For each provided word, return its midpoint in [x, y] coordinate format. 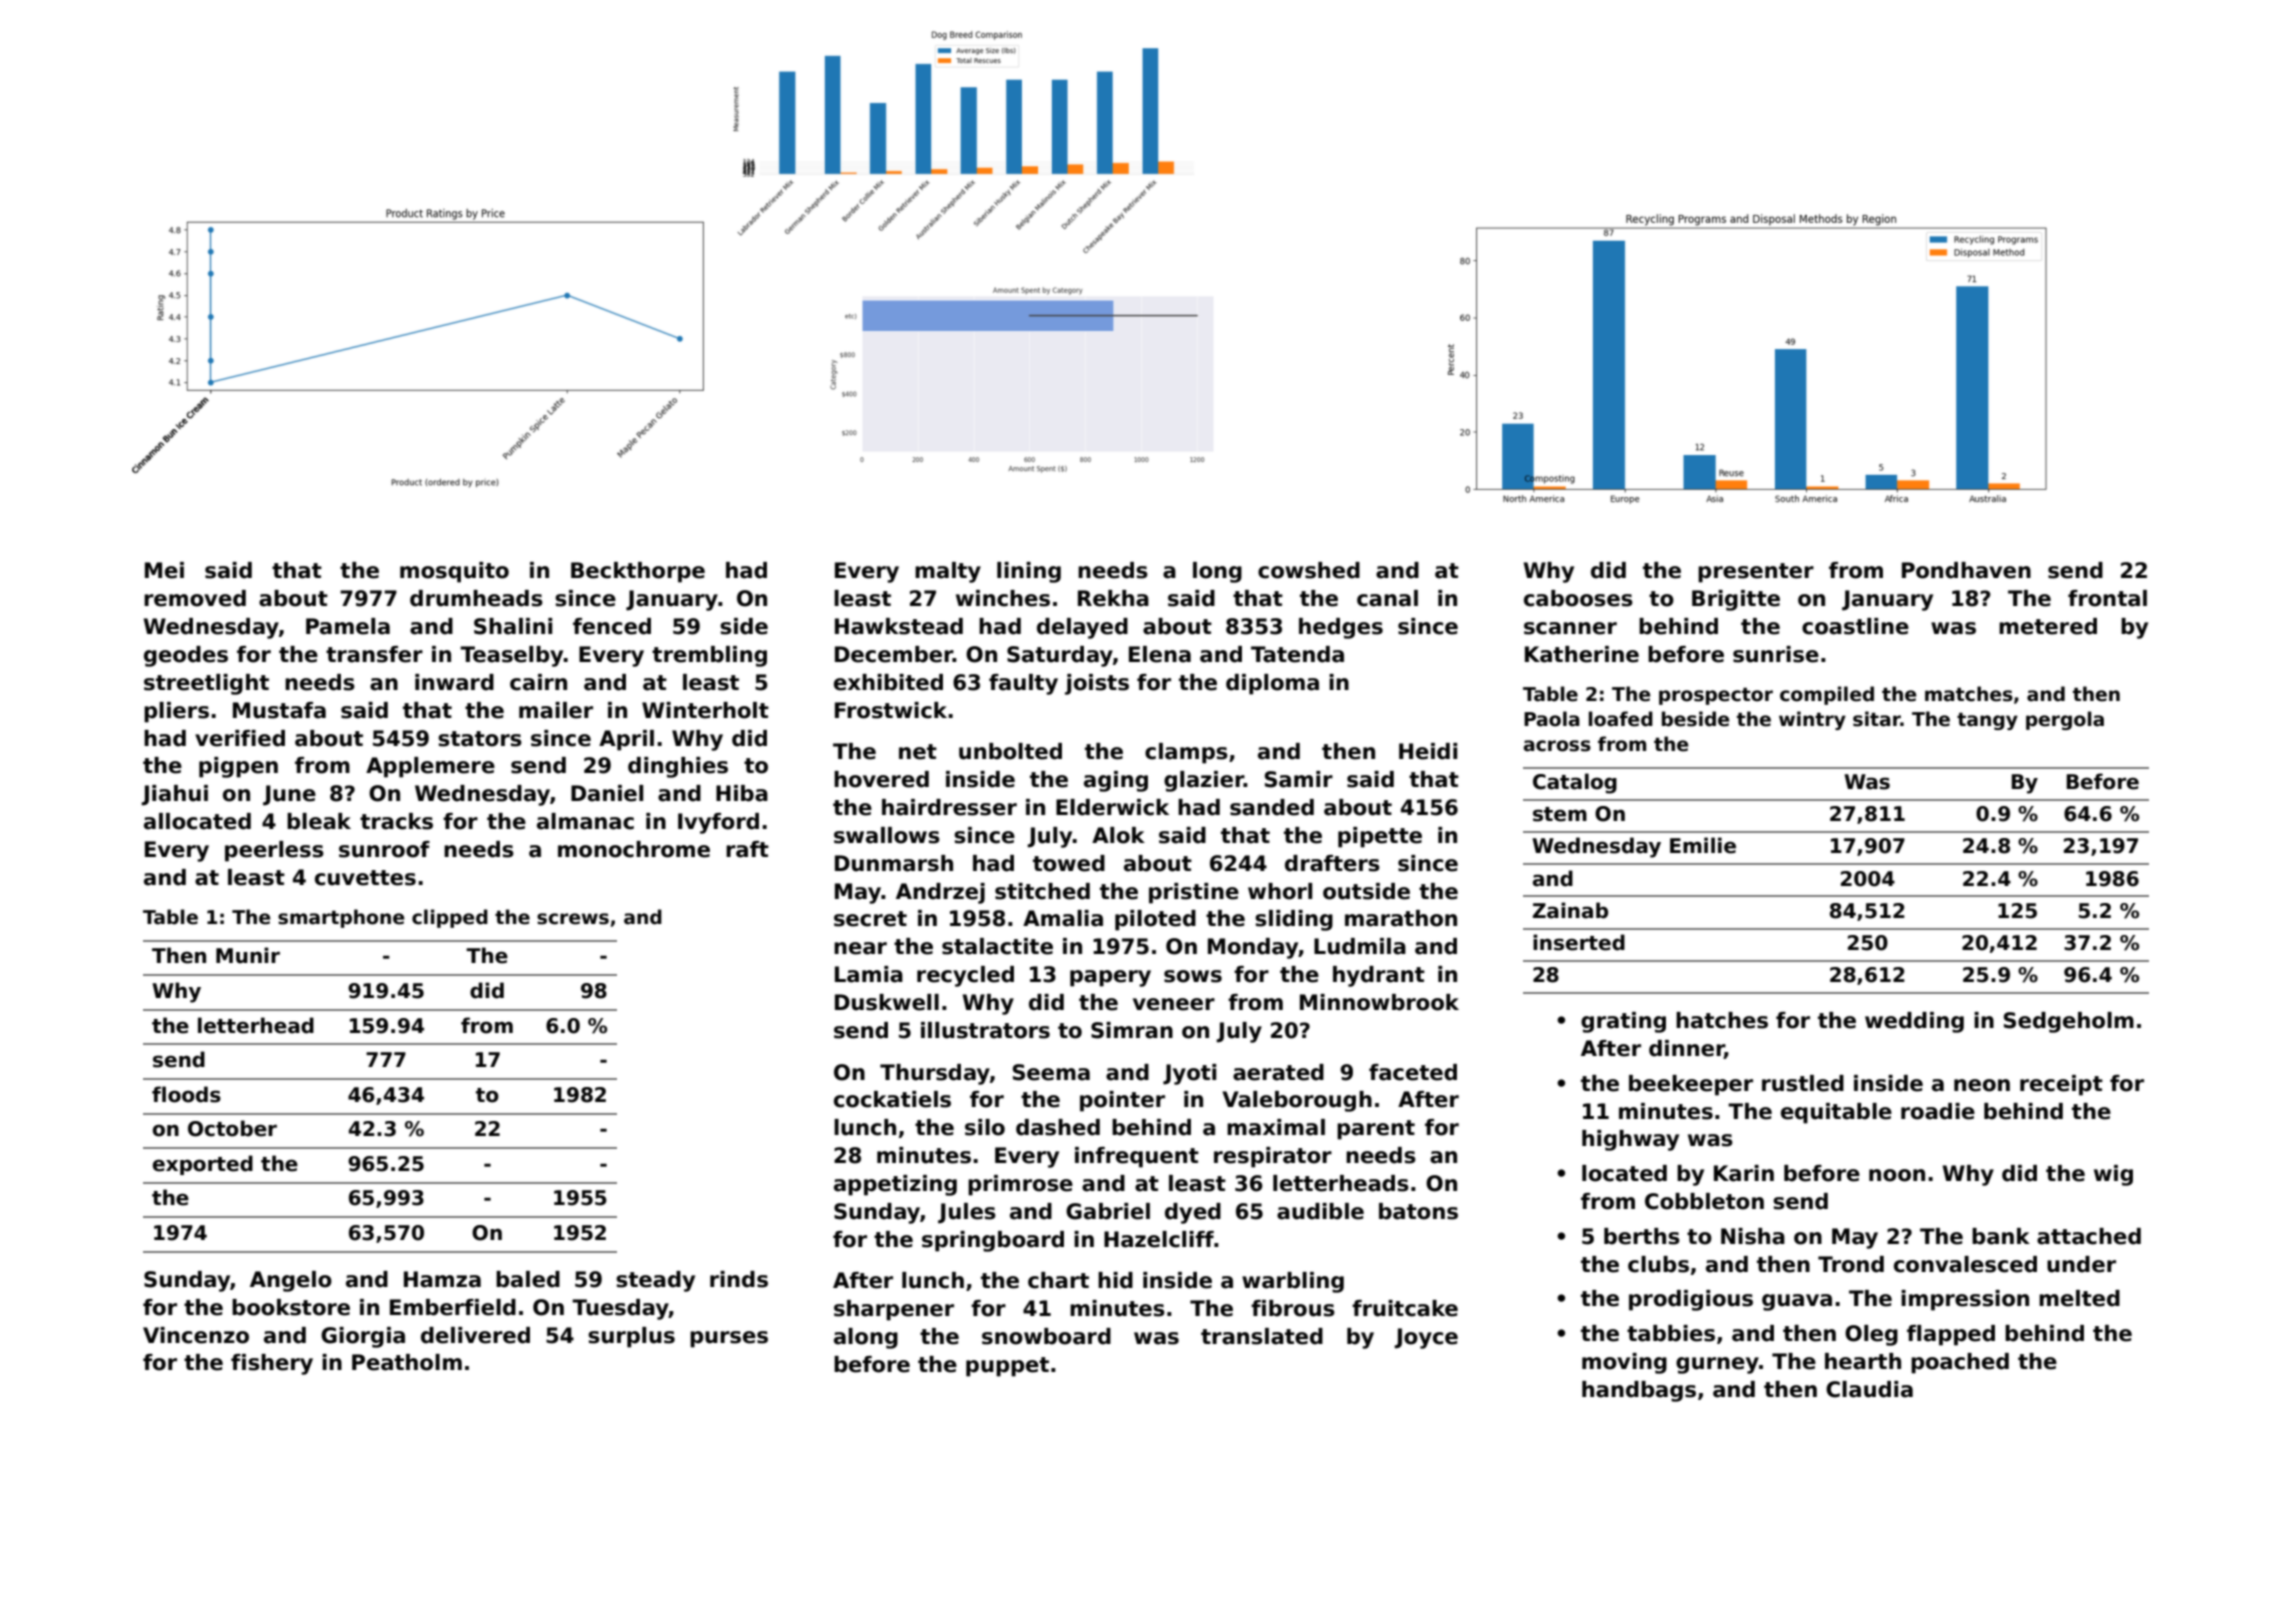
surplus [631, 1337]
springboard [993, 1241]
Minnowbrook [1379, 1002]
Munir [248, 955]
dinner [1686, 1049]
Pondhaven [1966, 570]
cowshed [1309, 570]
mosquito [454, 572]
